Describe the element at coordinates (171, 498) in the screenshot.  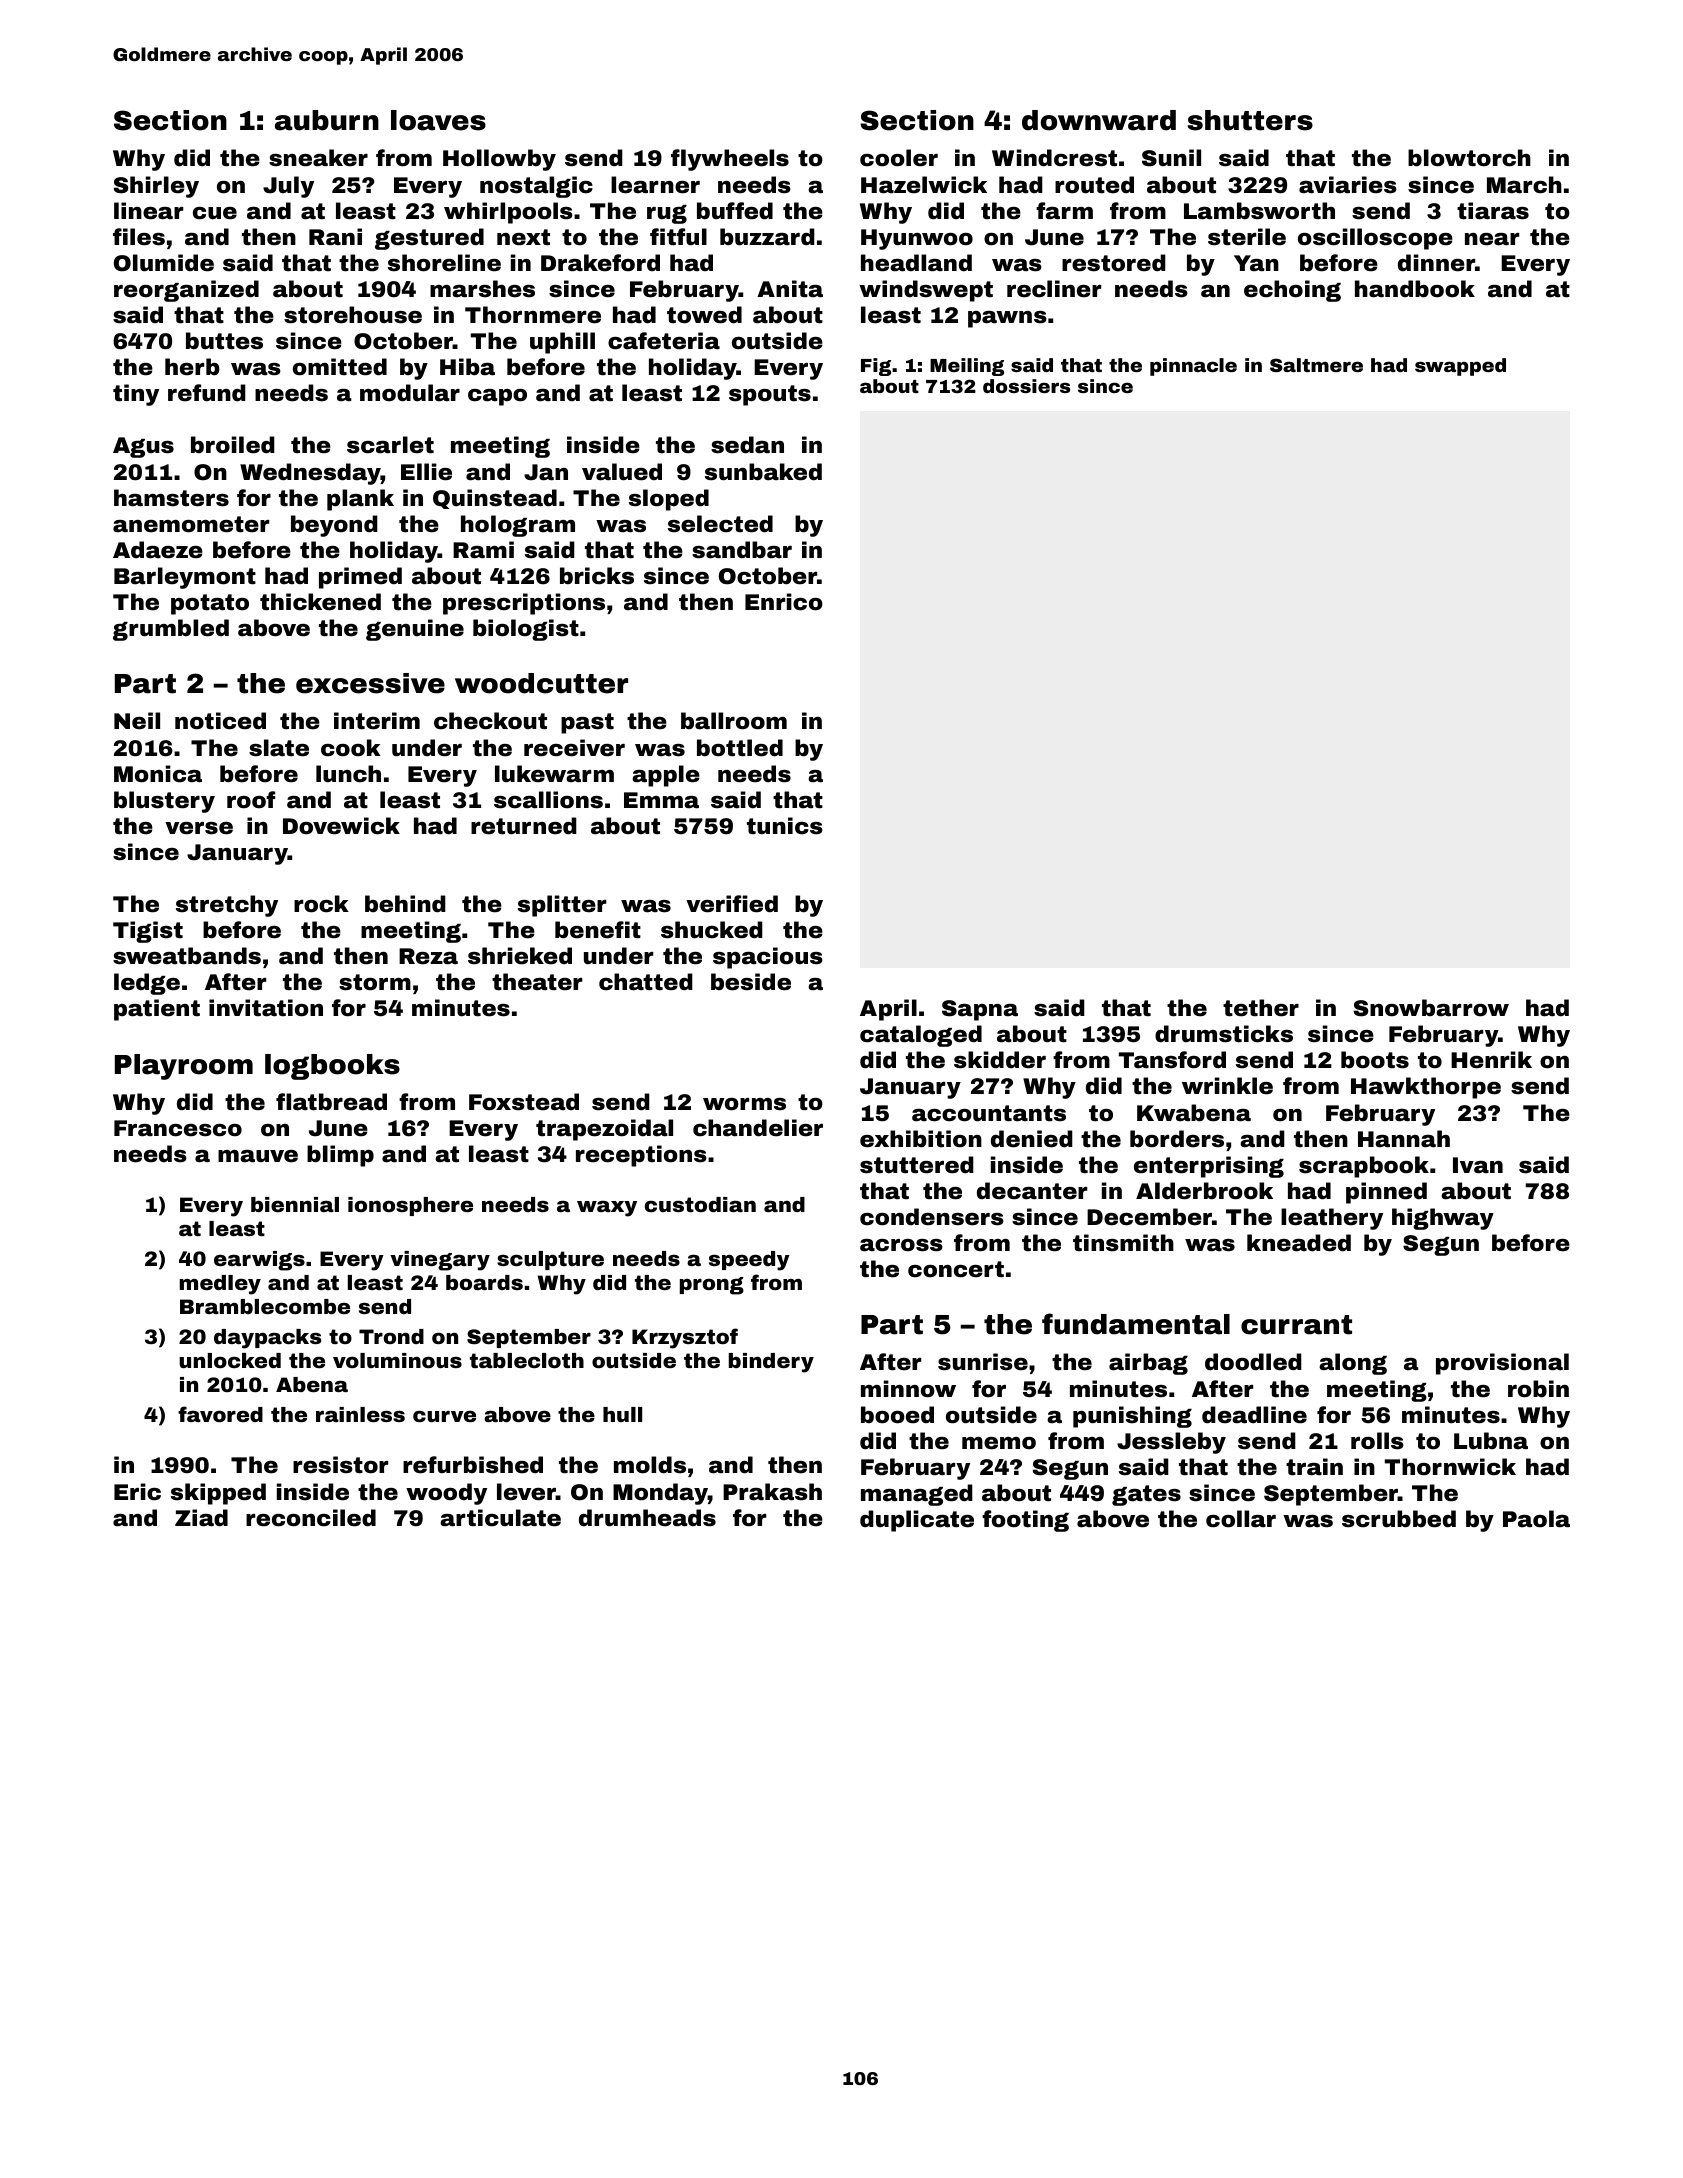
I see `hamsters` at that location.
